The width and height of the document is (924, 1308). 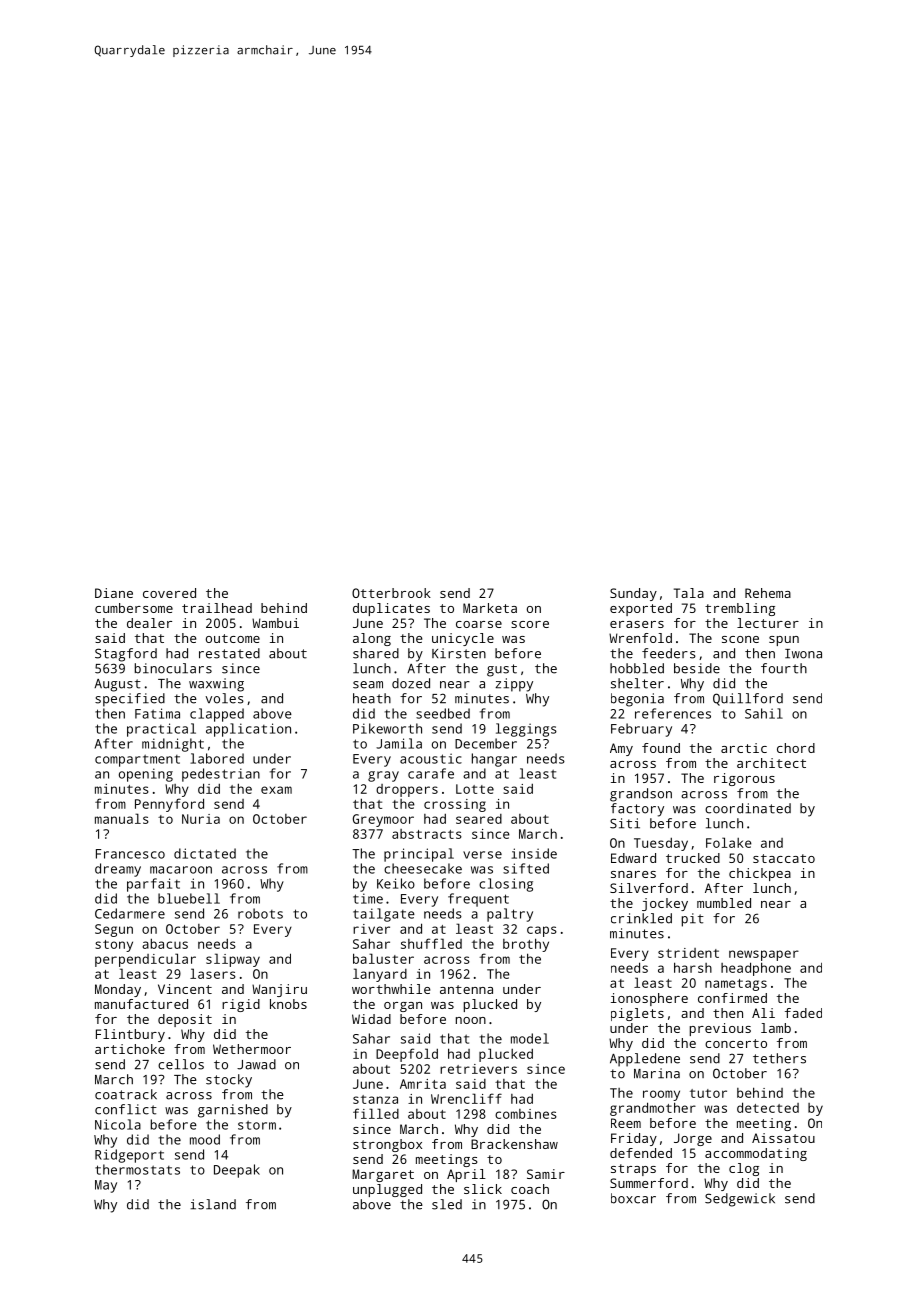 What do you see at coordinates (764, 713) in the document?
I see `Sahil` at bounding box center [764, 713].
